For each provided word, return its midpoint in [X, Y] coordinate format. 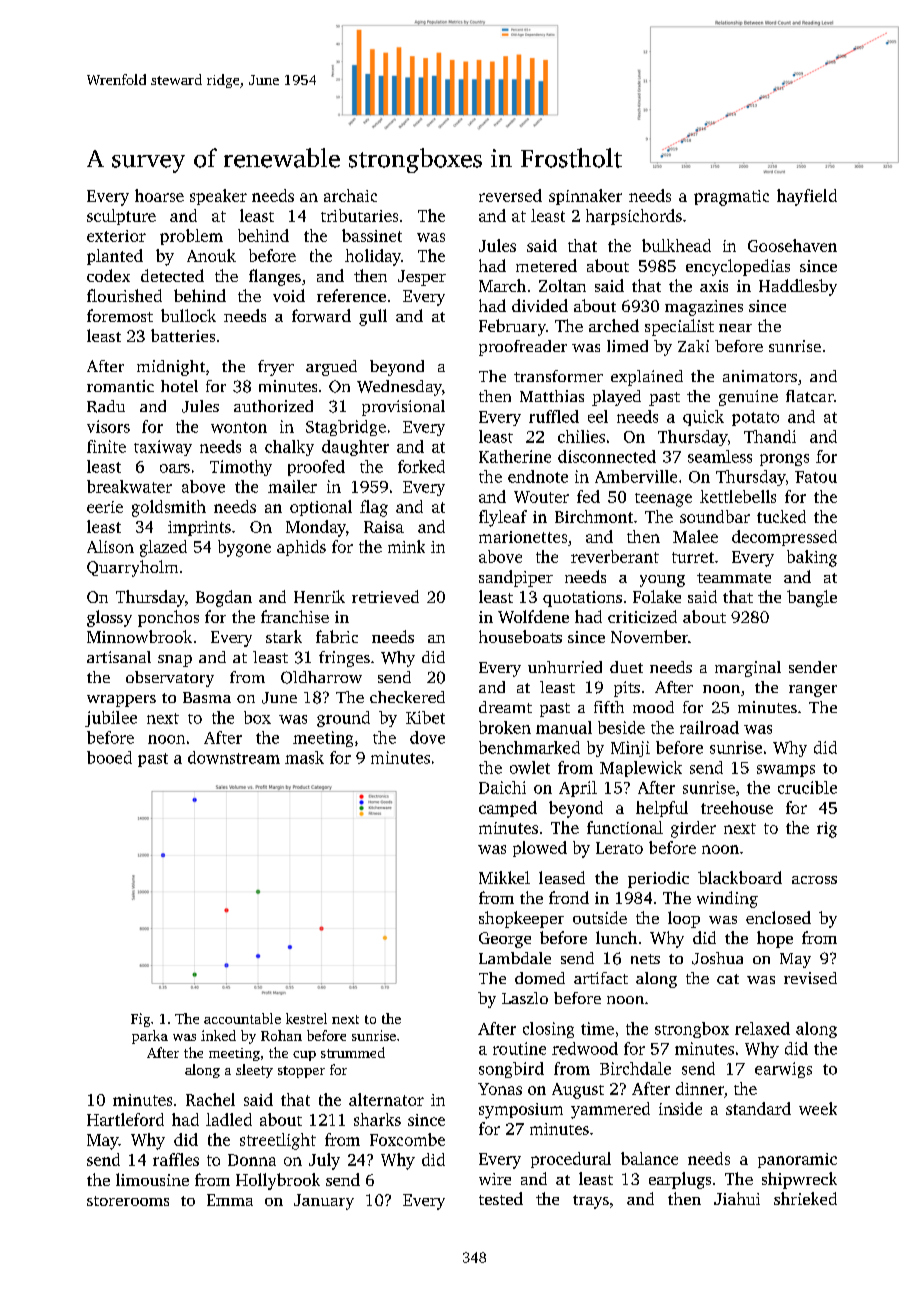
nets [645, 959]
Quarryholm [132, 568]
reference [351, 295]
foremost [120, 315]
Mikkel [504, 877]
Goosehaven [792, 245]
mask [304, 757]
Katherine [515, 456]
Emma [230, 1200]
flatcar [810, 396]
